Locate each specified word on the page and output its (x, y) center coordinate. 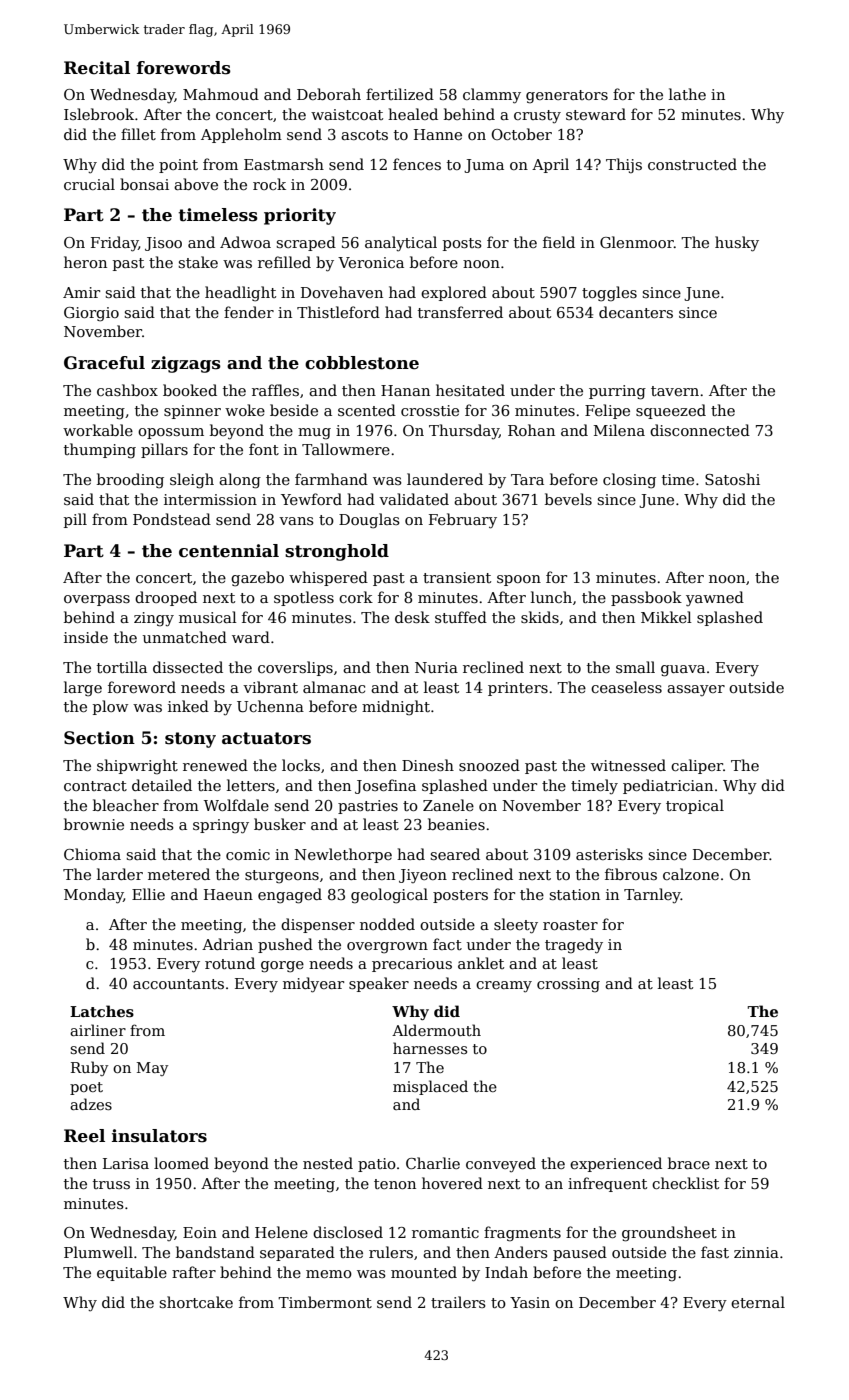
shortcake (196, 1302)
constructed (692, 164)
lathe (687, 94)
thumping (100, 451)
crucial (89, 184)
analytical (401, 244)
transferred (460, 312)
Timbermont (325, 1302)
